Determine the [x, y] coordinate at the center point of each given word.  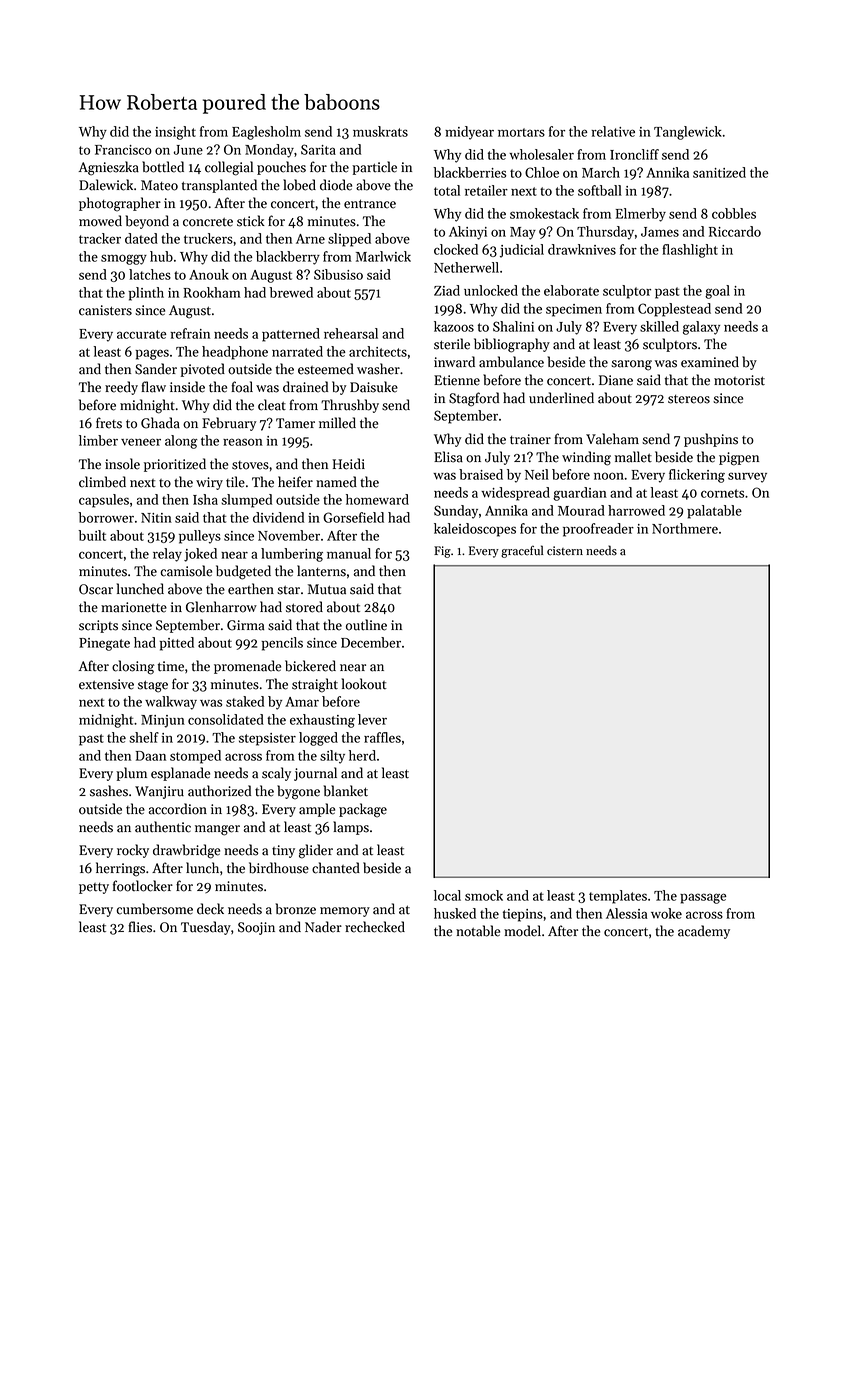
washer [378, 369]
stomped [195, 757]
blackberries [469, 172]
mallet [633, 457]
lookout [364, 684]
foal [242, 387]
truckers [208, 238]
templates [618, 897]
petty [94, 888]
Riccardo [735, 231]
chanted [336, 868]
